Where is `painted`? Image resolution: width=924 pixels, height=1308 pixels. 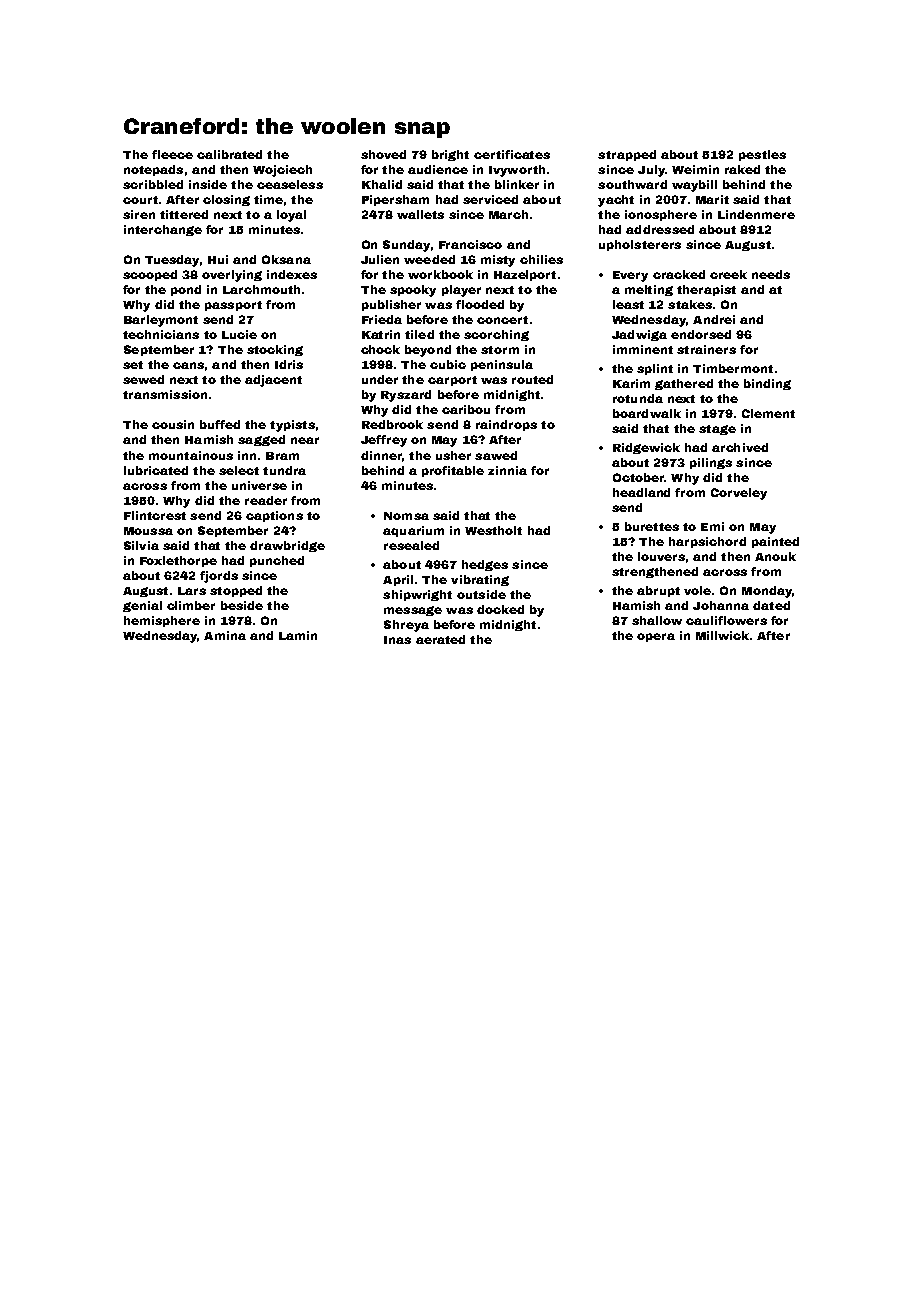 painted is located at coordinates (775, 542).
